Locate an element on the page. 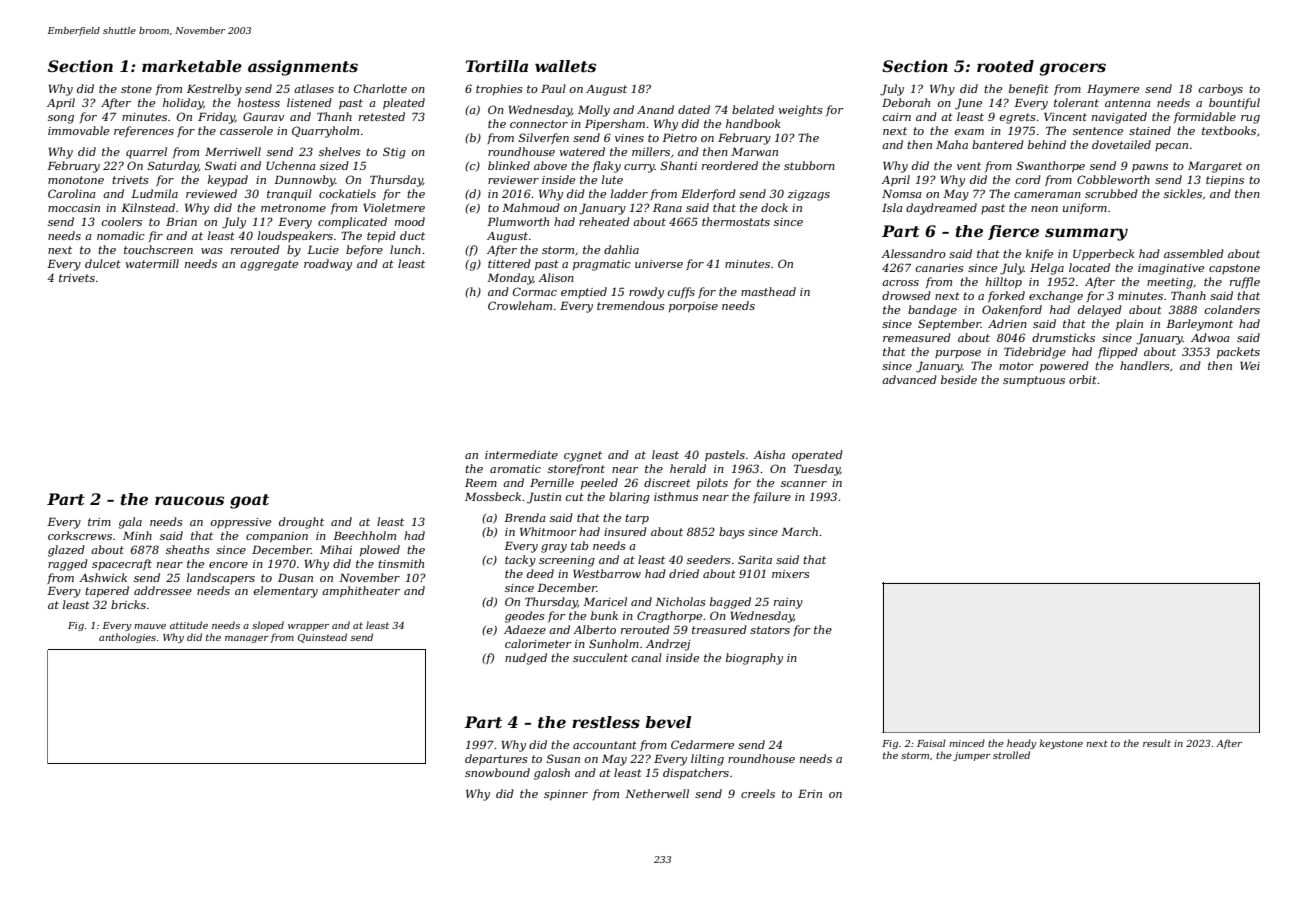  Crowleham is located at coordinates (520, 305).
